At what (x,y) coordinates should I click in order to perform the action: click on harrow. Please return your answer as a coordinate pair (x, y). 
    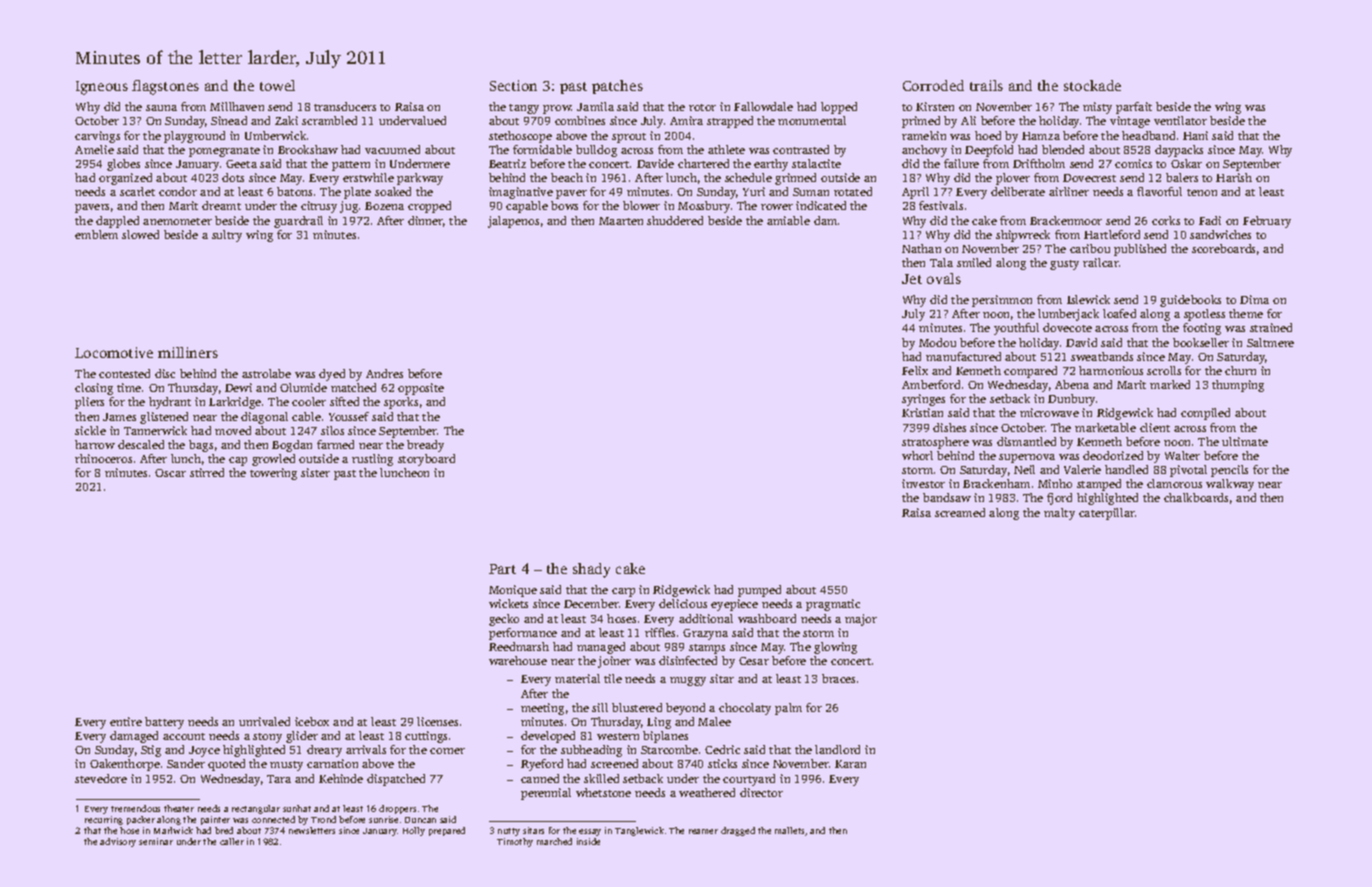
    Looking at the image, I should click on (95, 444).
